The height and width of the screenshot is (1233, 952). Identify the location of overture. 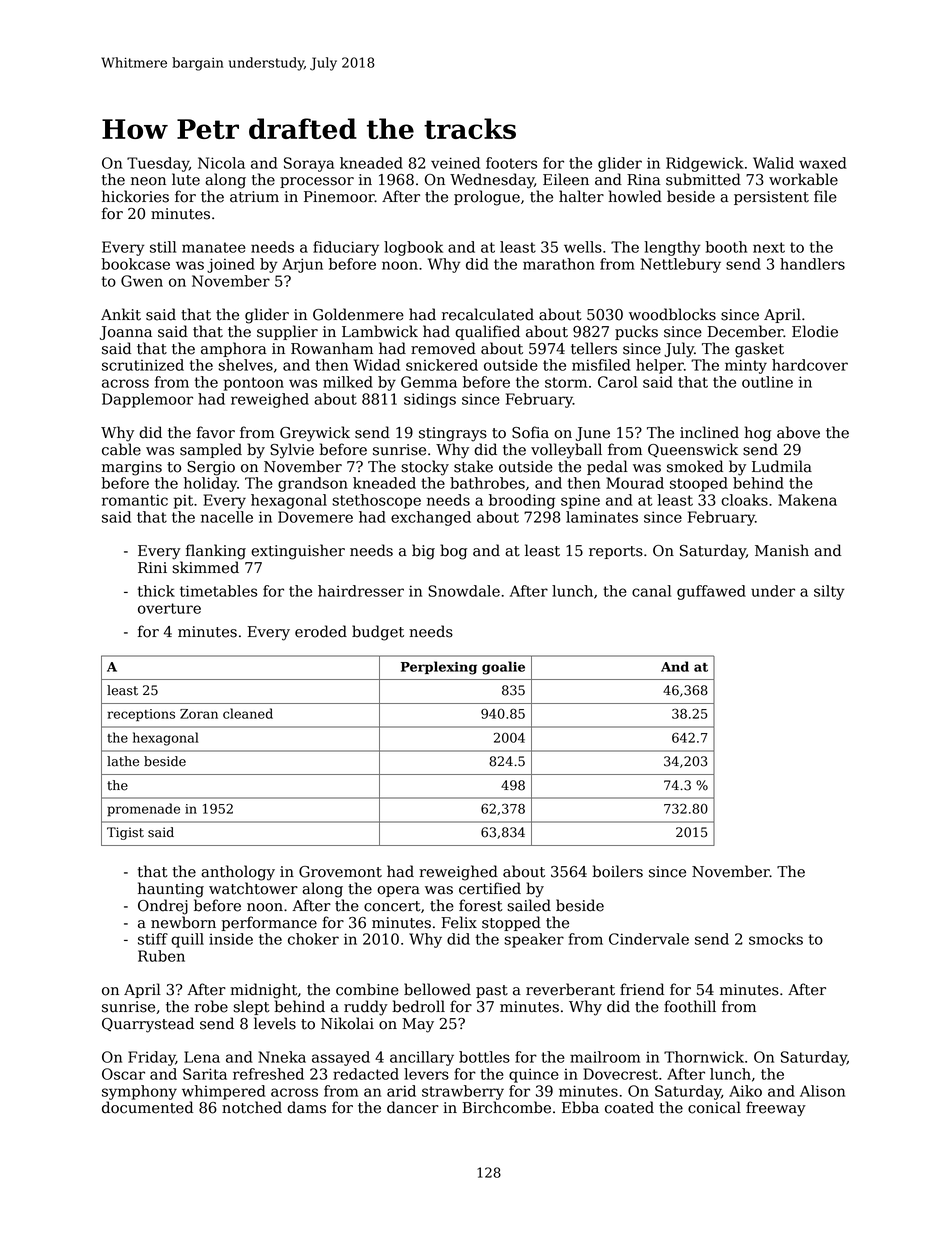
(169, 608).
